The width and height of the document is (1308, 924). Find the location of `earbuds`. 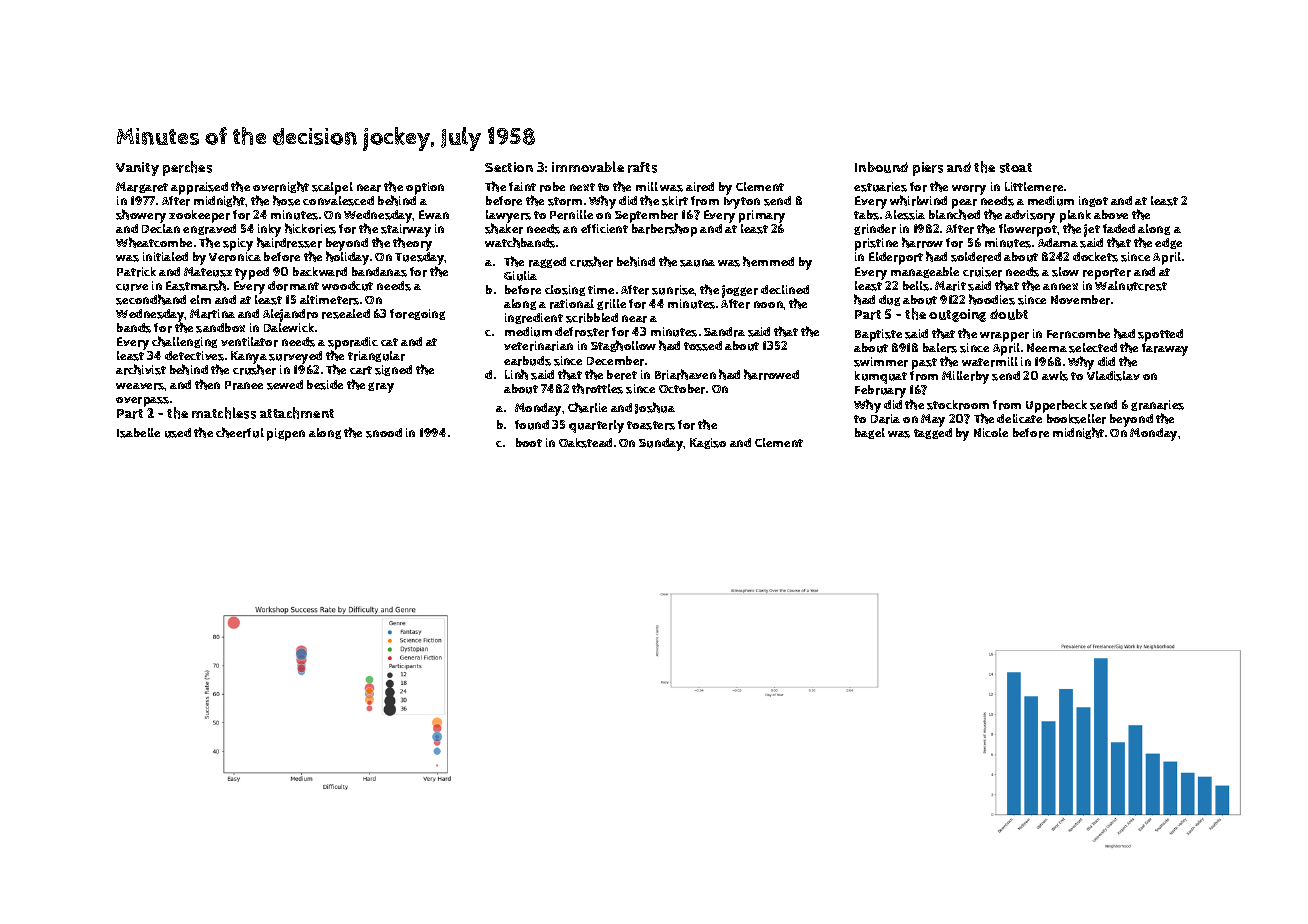

earbuds is located at coordinates (527, 361).
